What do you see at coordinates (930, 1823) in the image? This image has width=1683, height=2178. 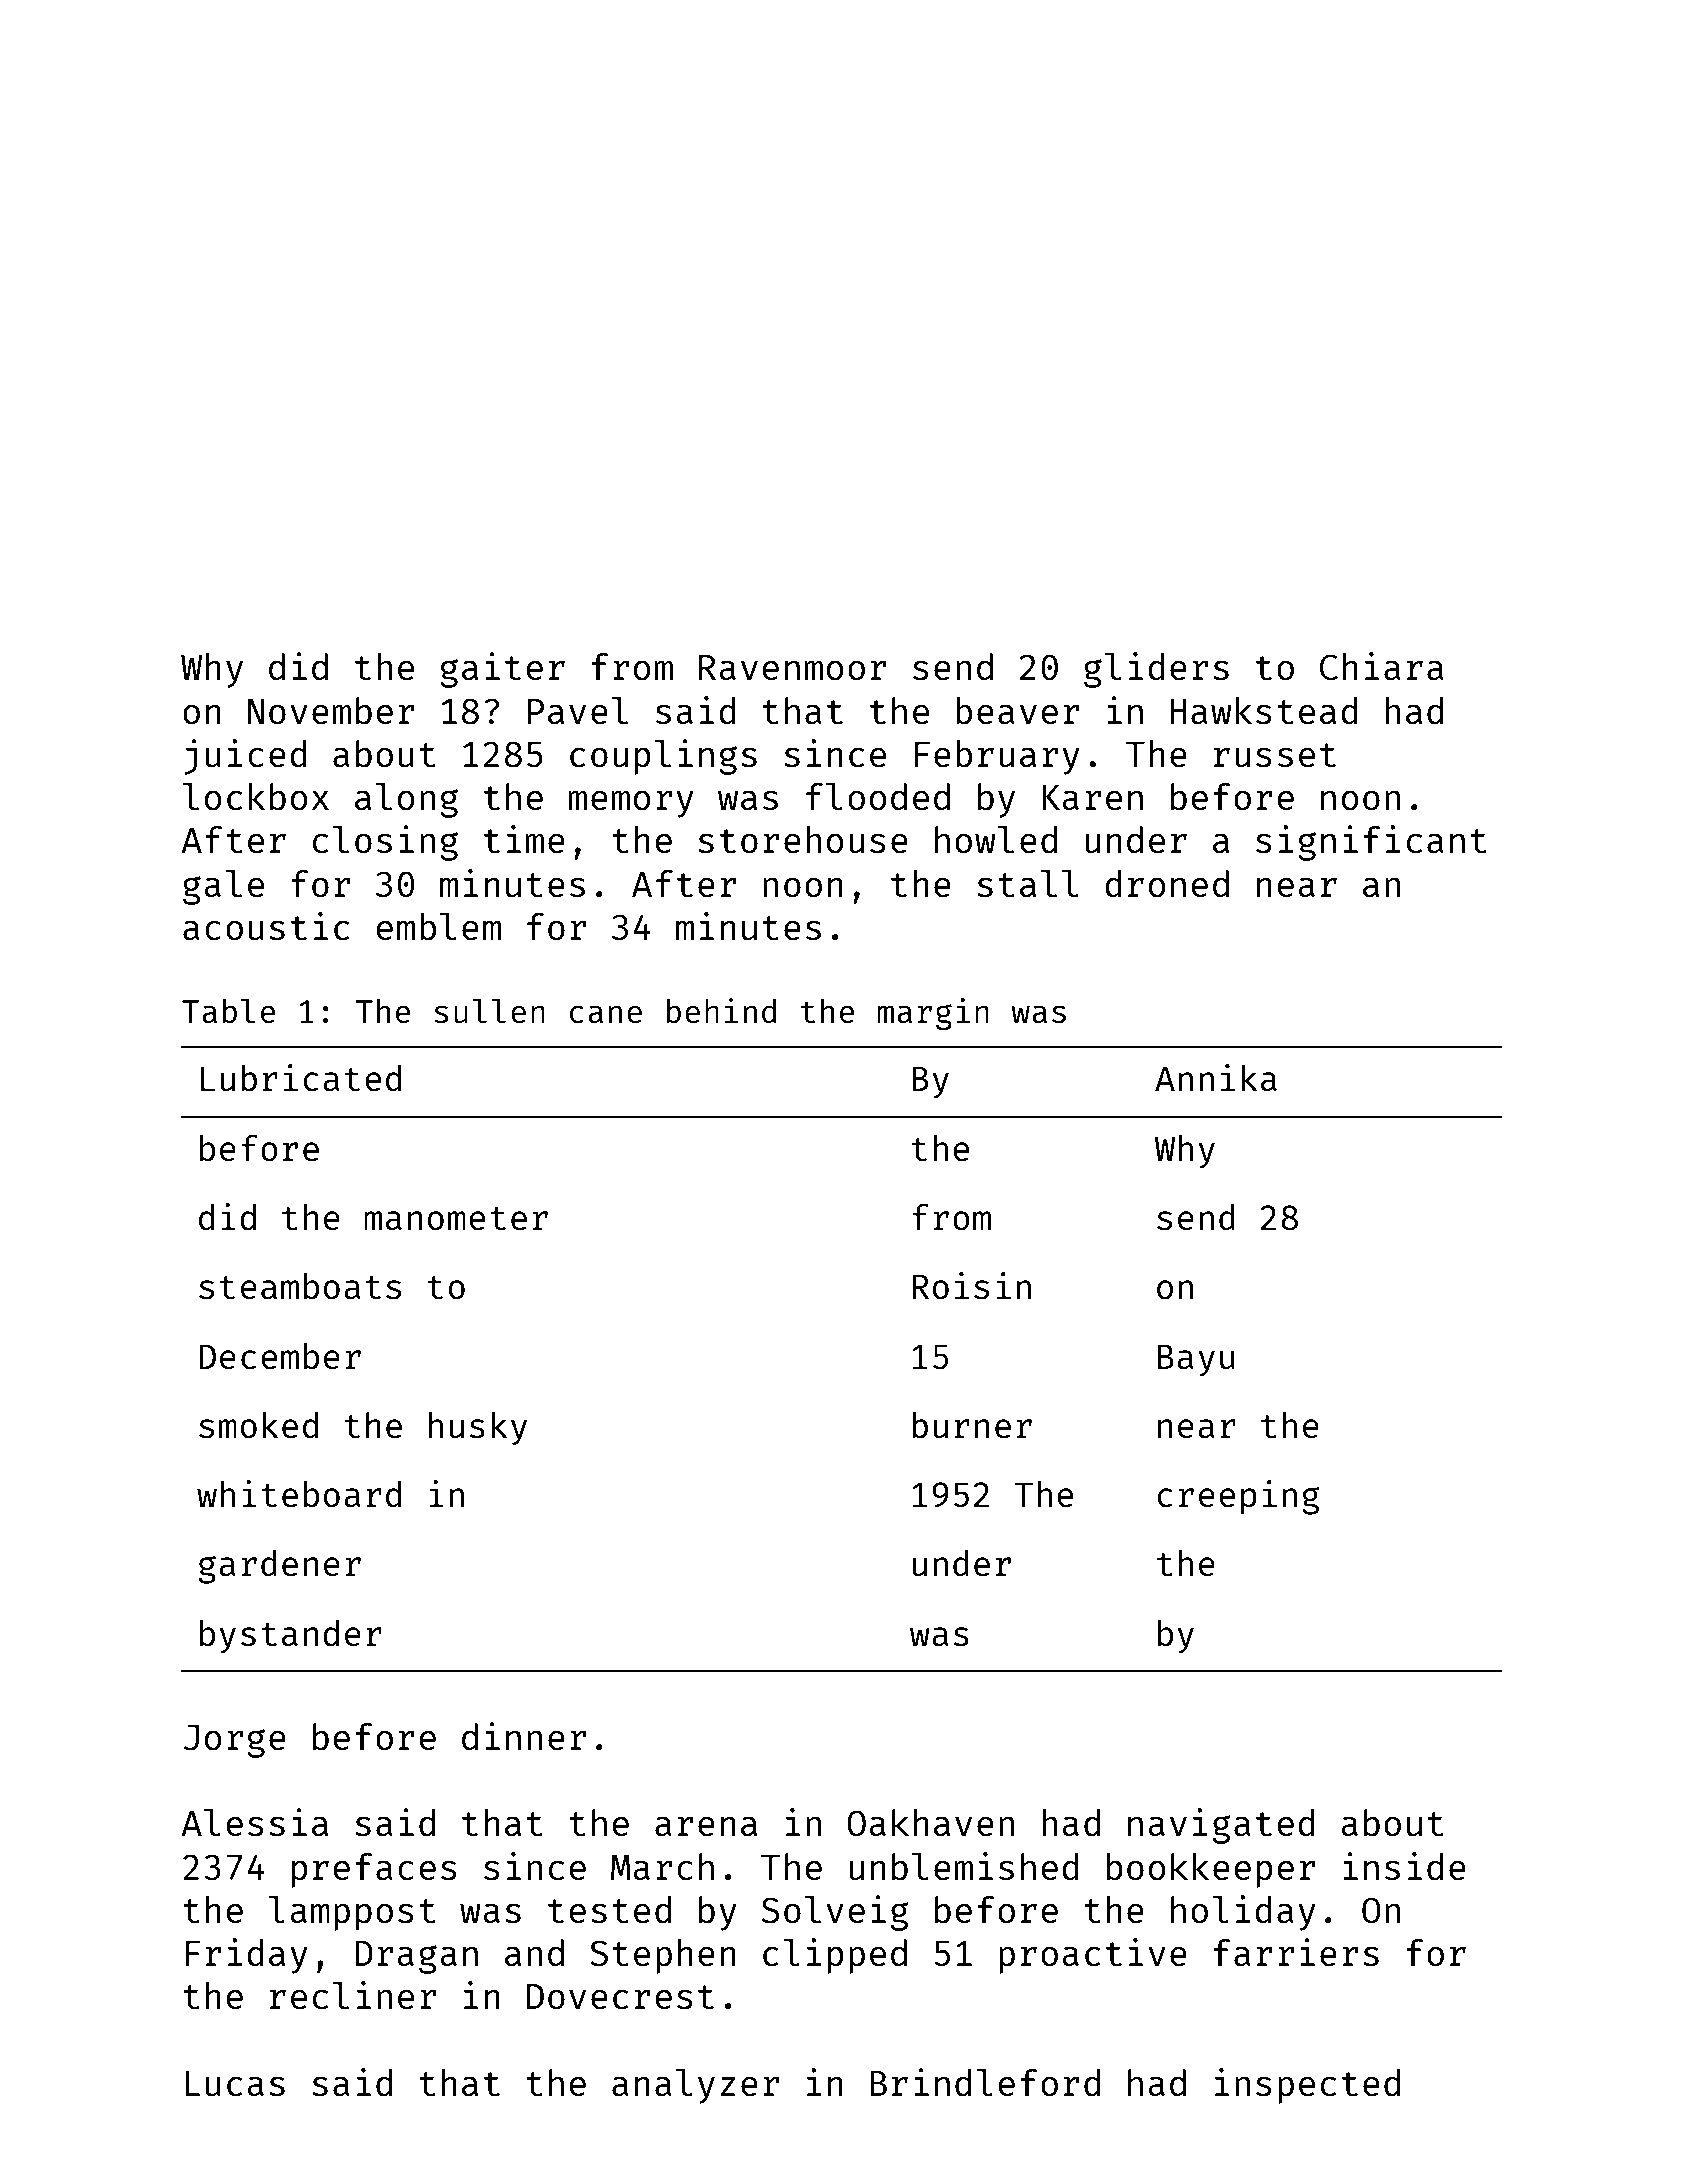 I see `Oakhaven` at bounding box center [930, 1823].
